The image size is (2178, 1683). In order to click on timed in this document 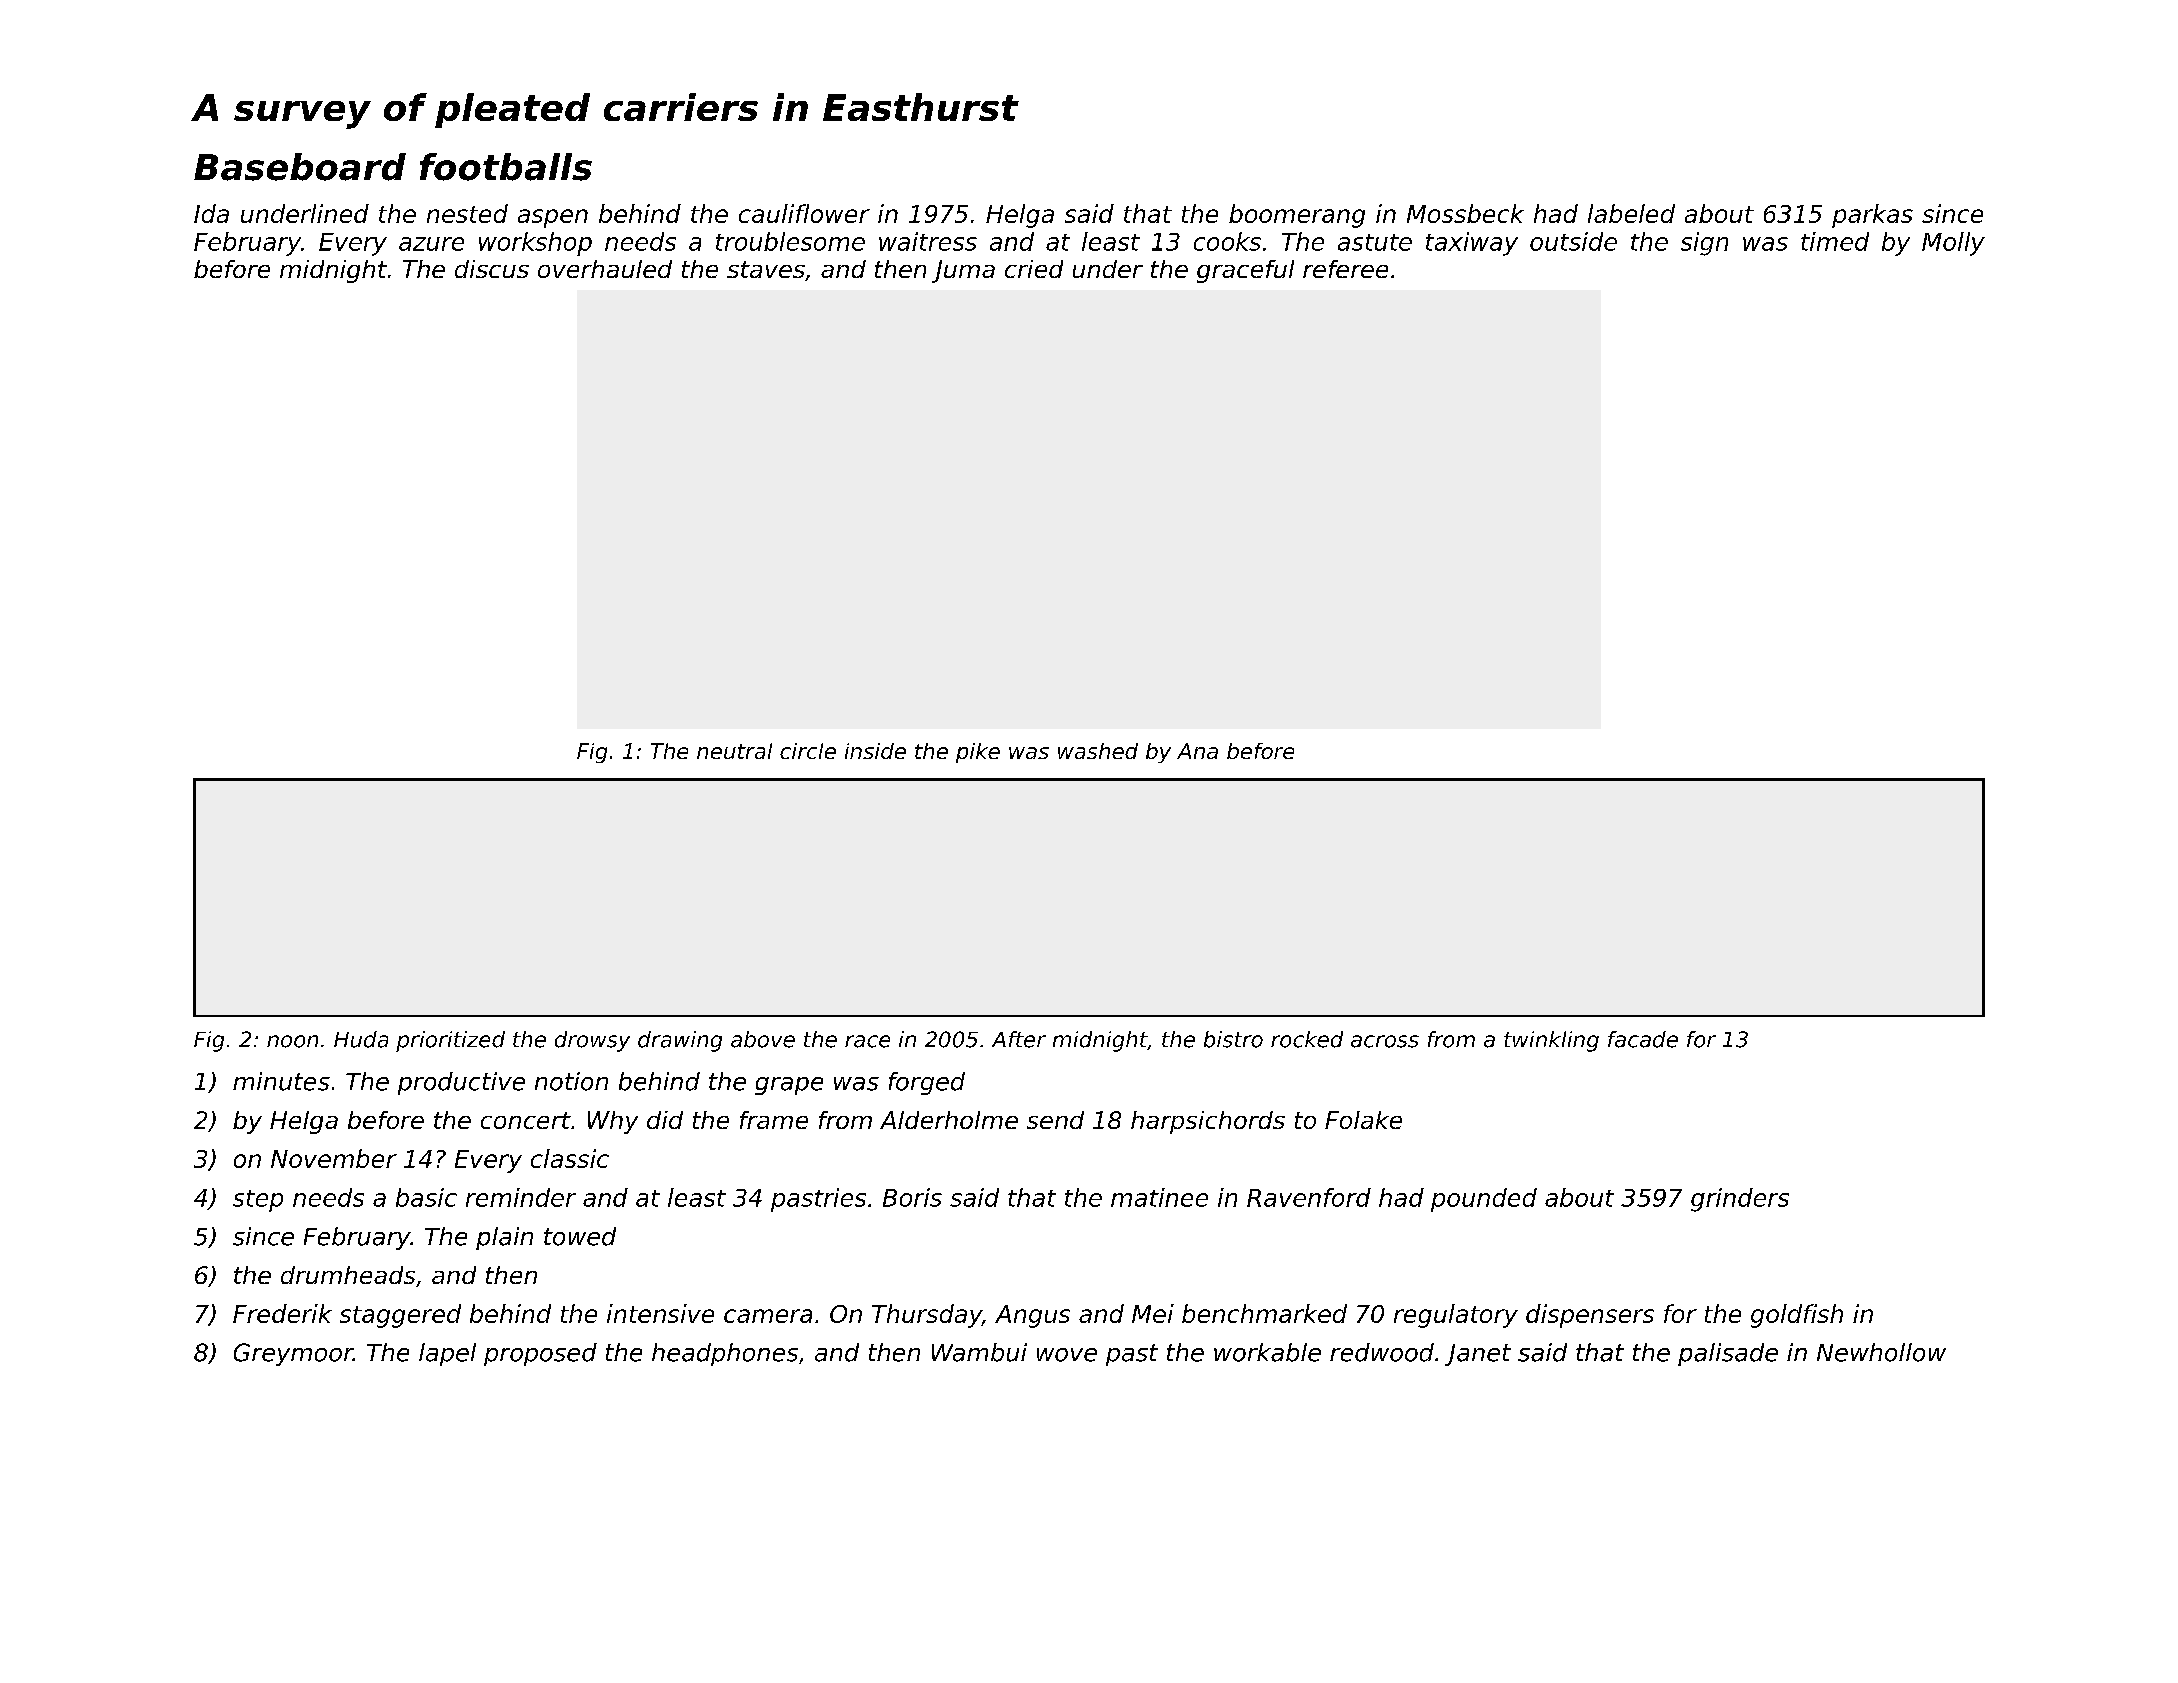, I will do `click(1835, 241)`.
